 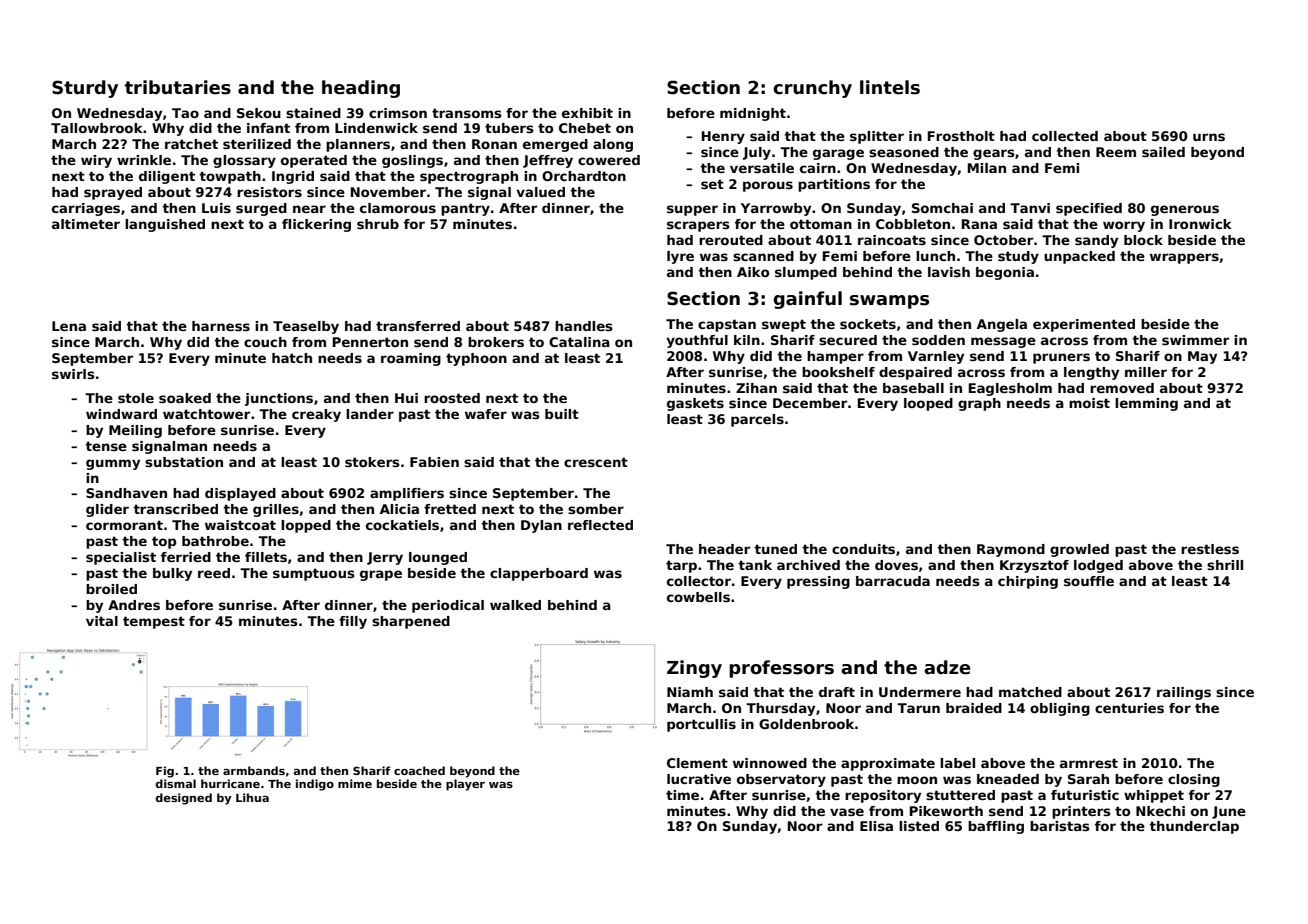 I want to click on filly, so click(x=353, y=622).
